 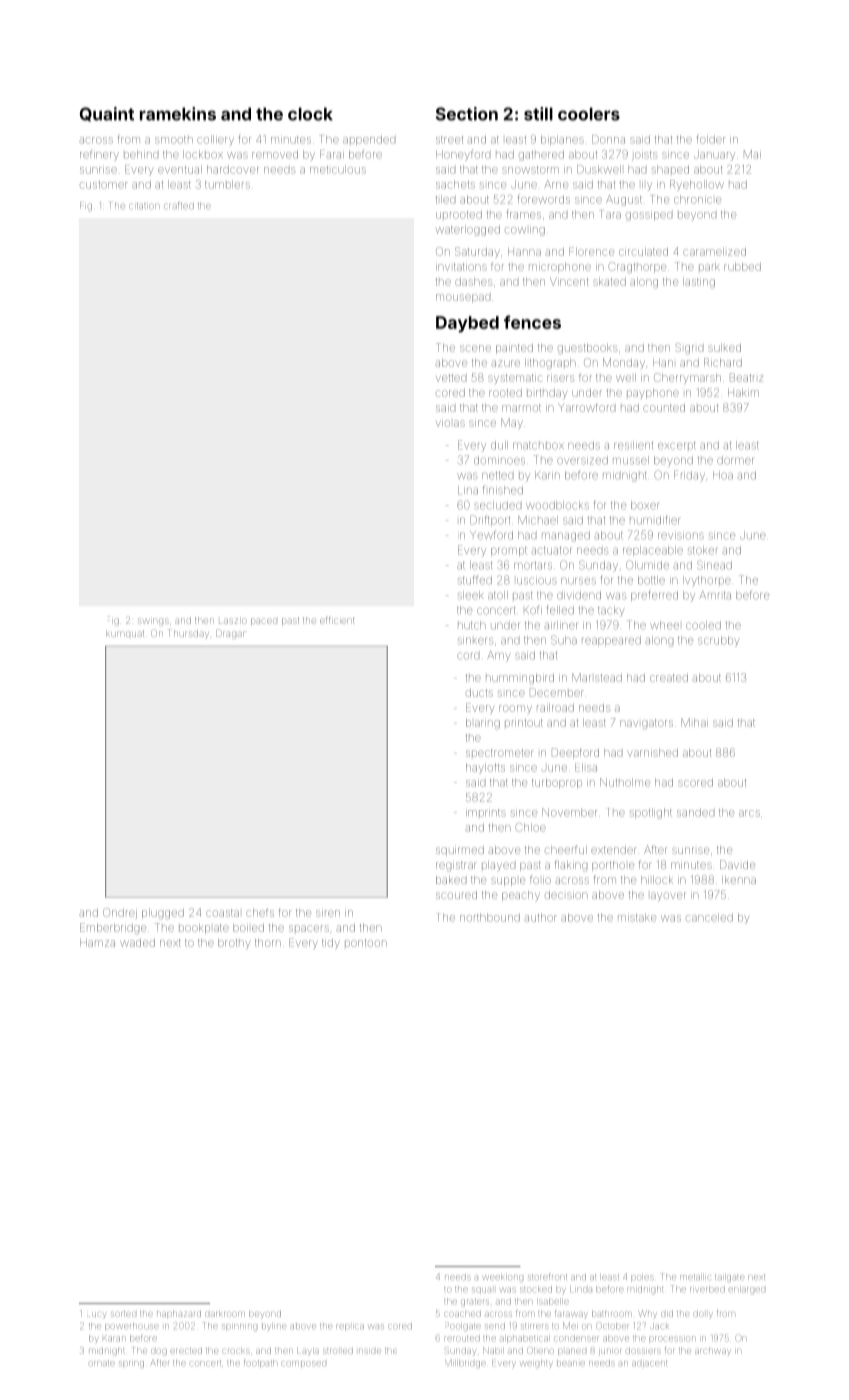 What do you see at coordinates (742, 267) in the page?
I see `rubbed` at bounding box center [742, 267].
